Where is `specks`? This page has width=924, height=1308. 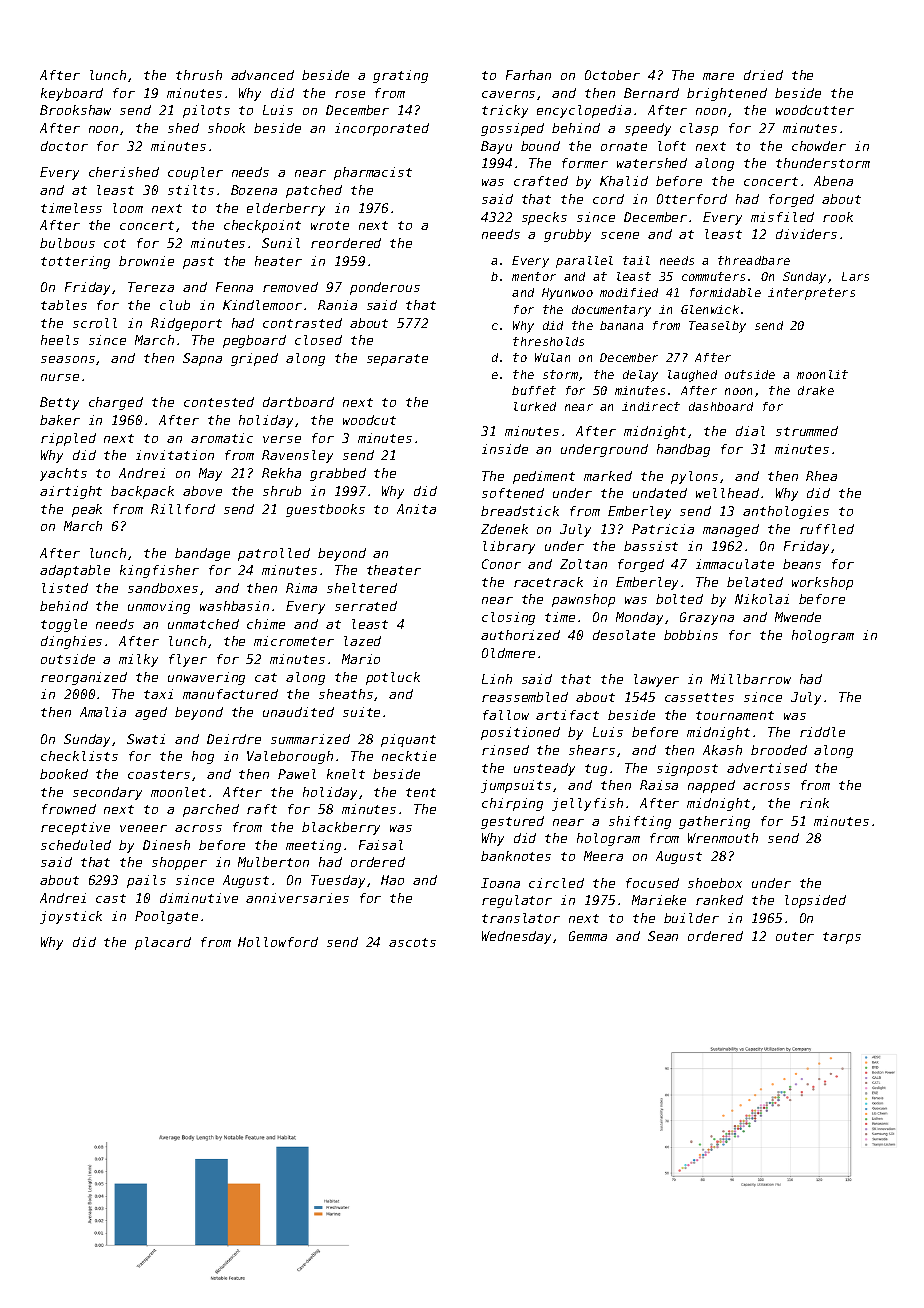
specks is located at coordinates (544, 218).
